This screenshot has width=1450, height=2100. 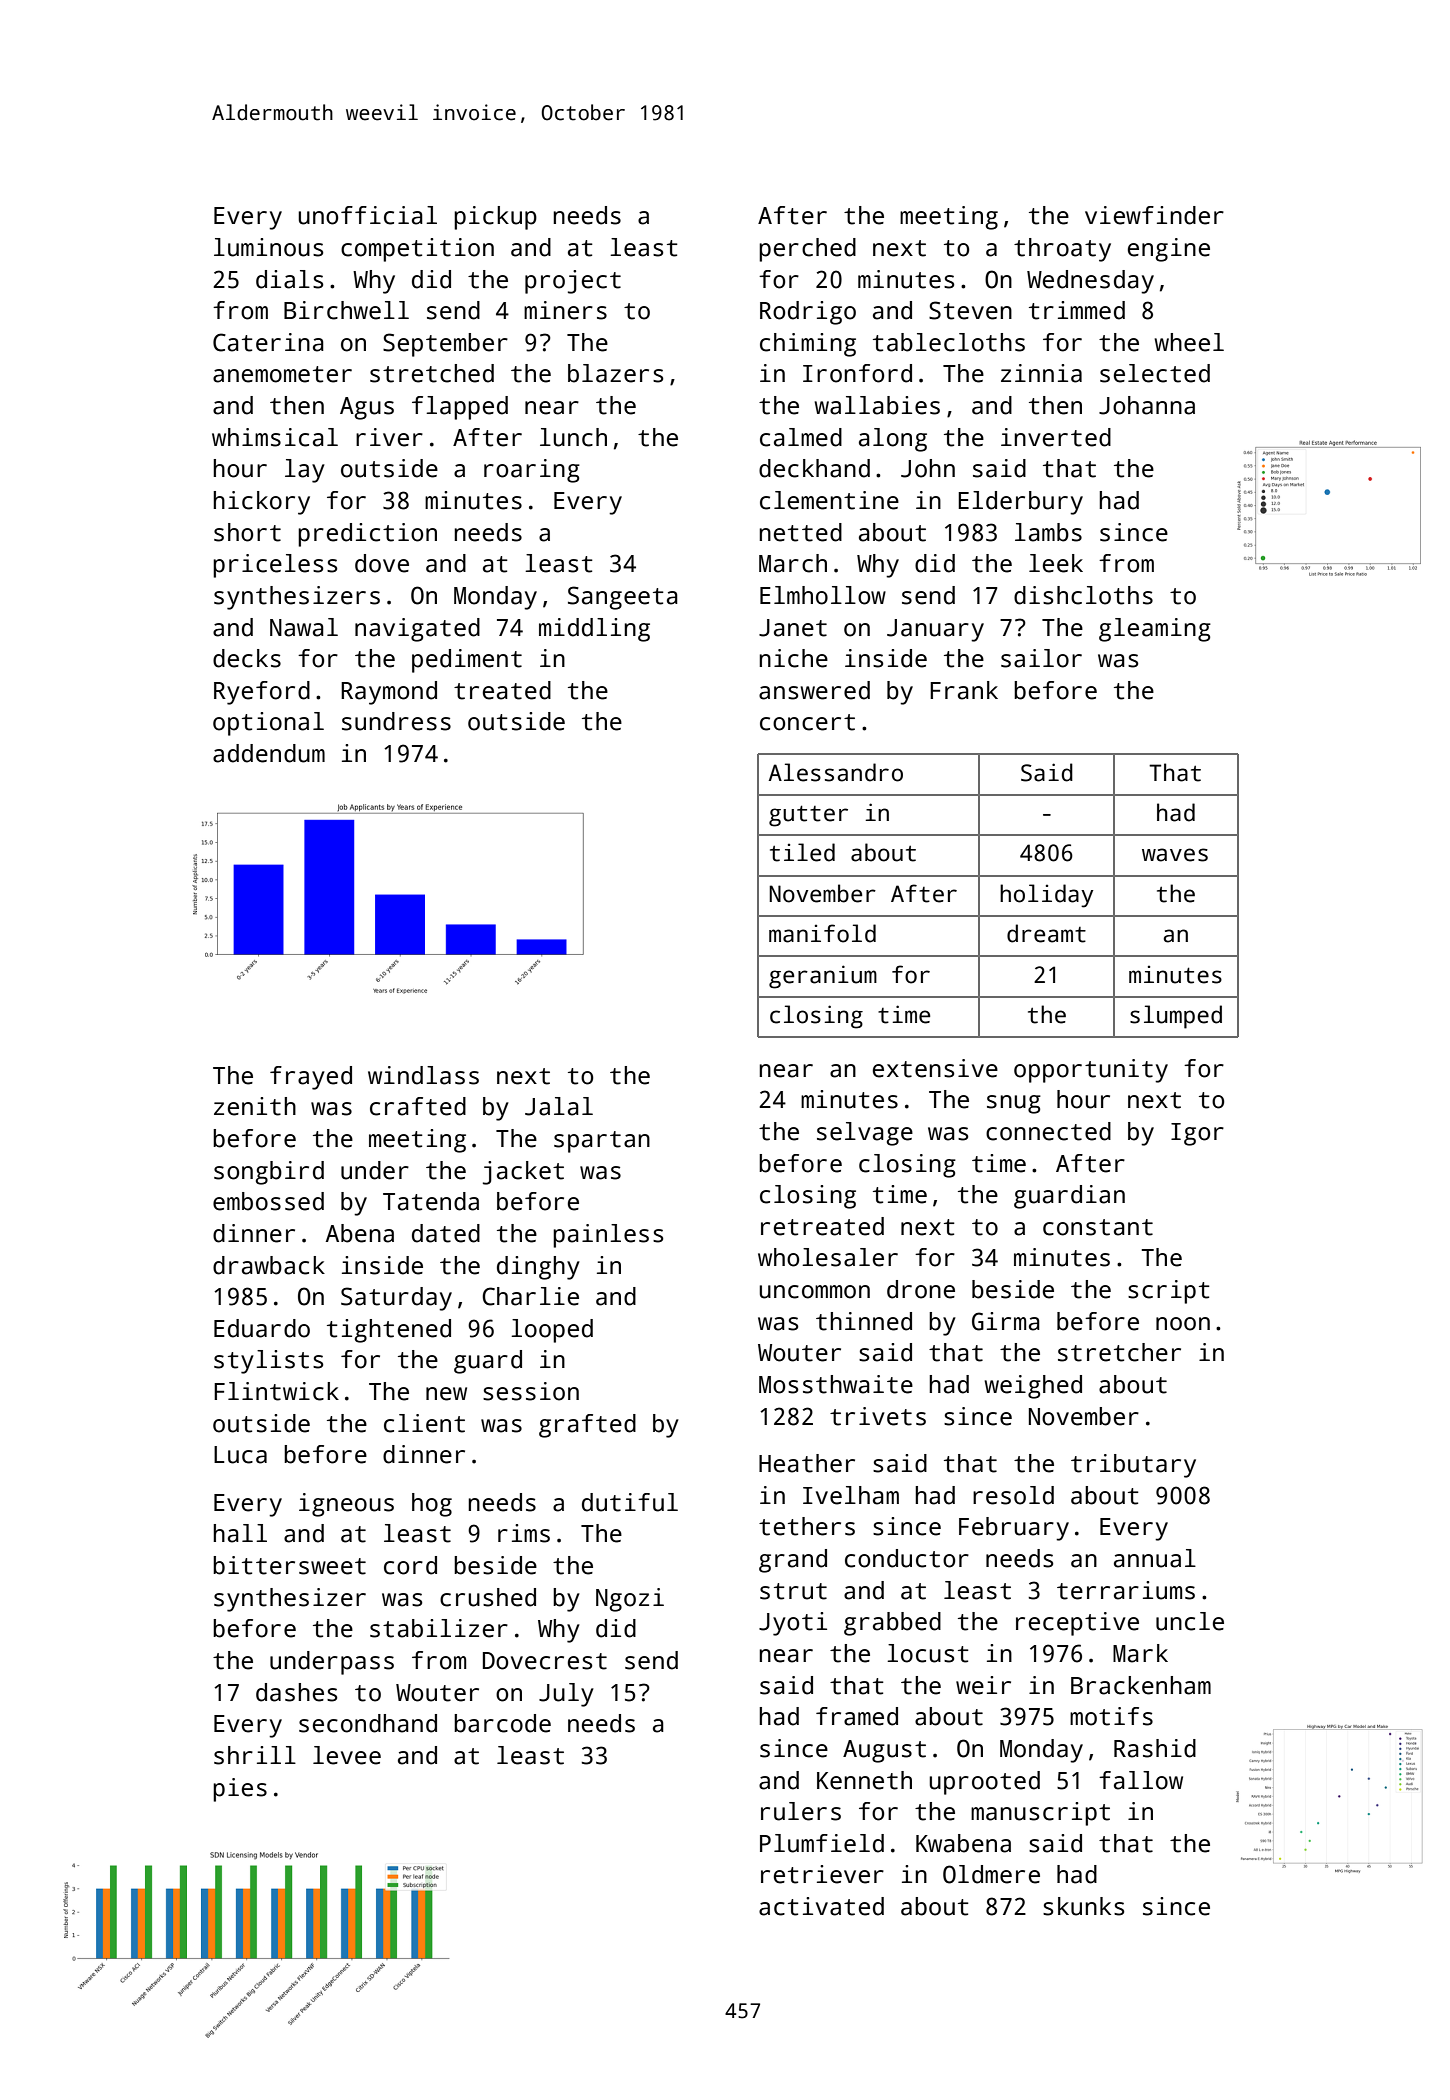 What do you see at coordinates (296, 1692) in the screenshot?
I see `dashes` at bounding box center [296, 1692].
